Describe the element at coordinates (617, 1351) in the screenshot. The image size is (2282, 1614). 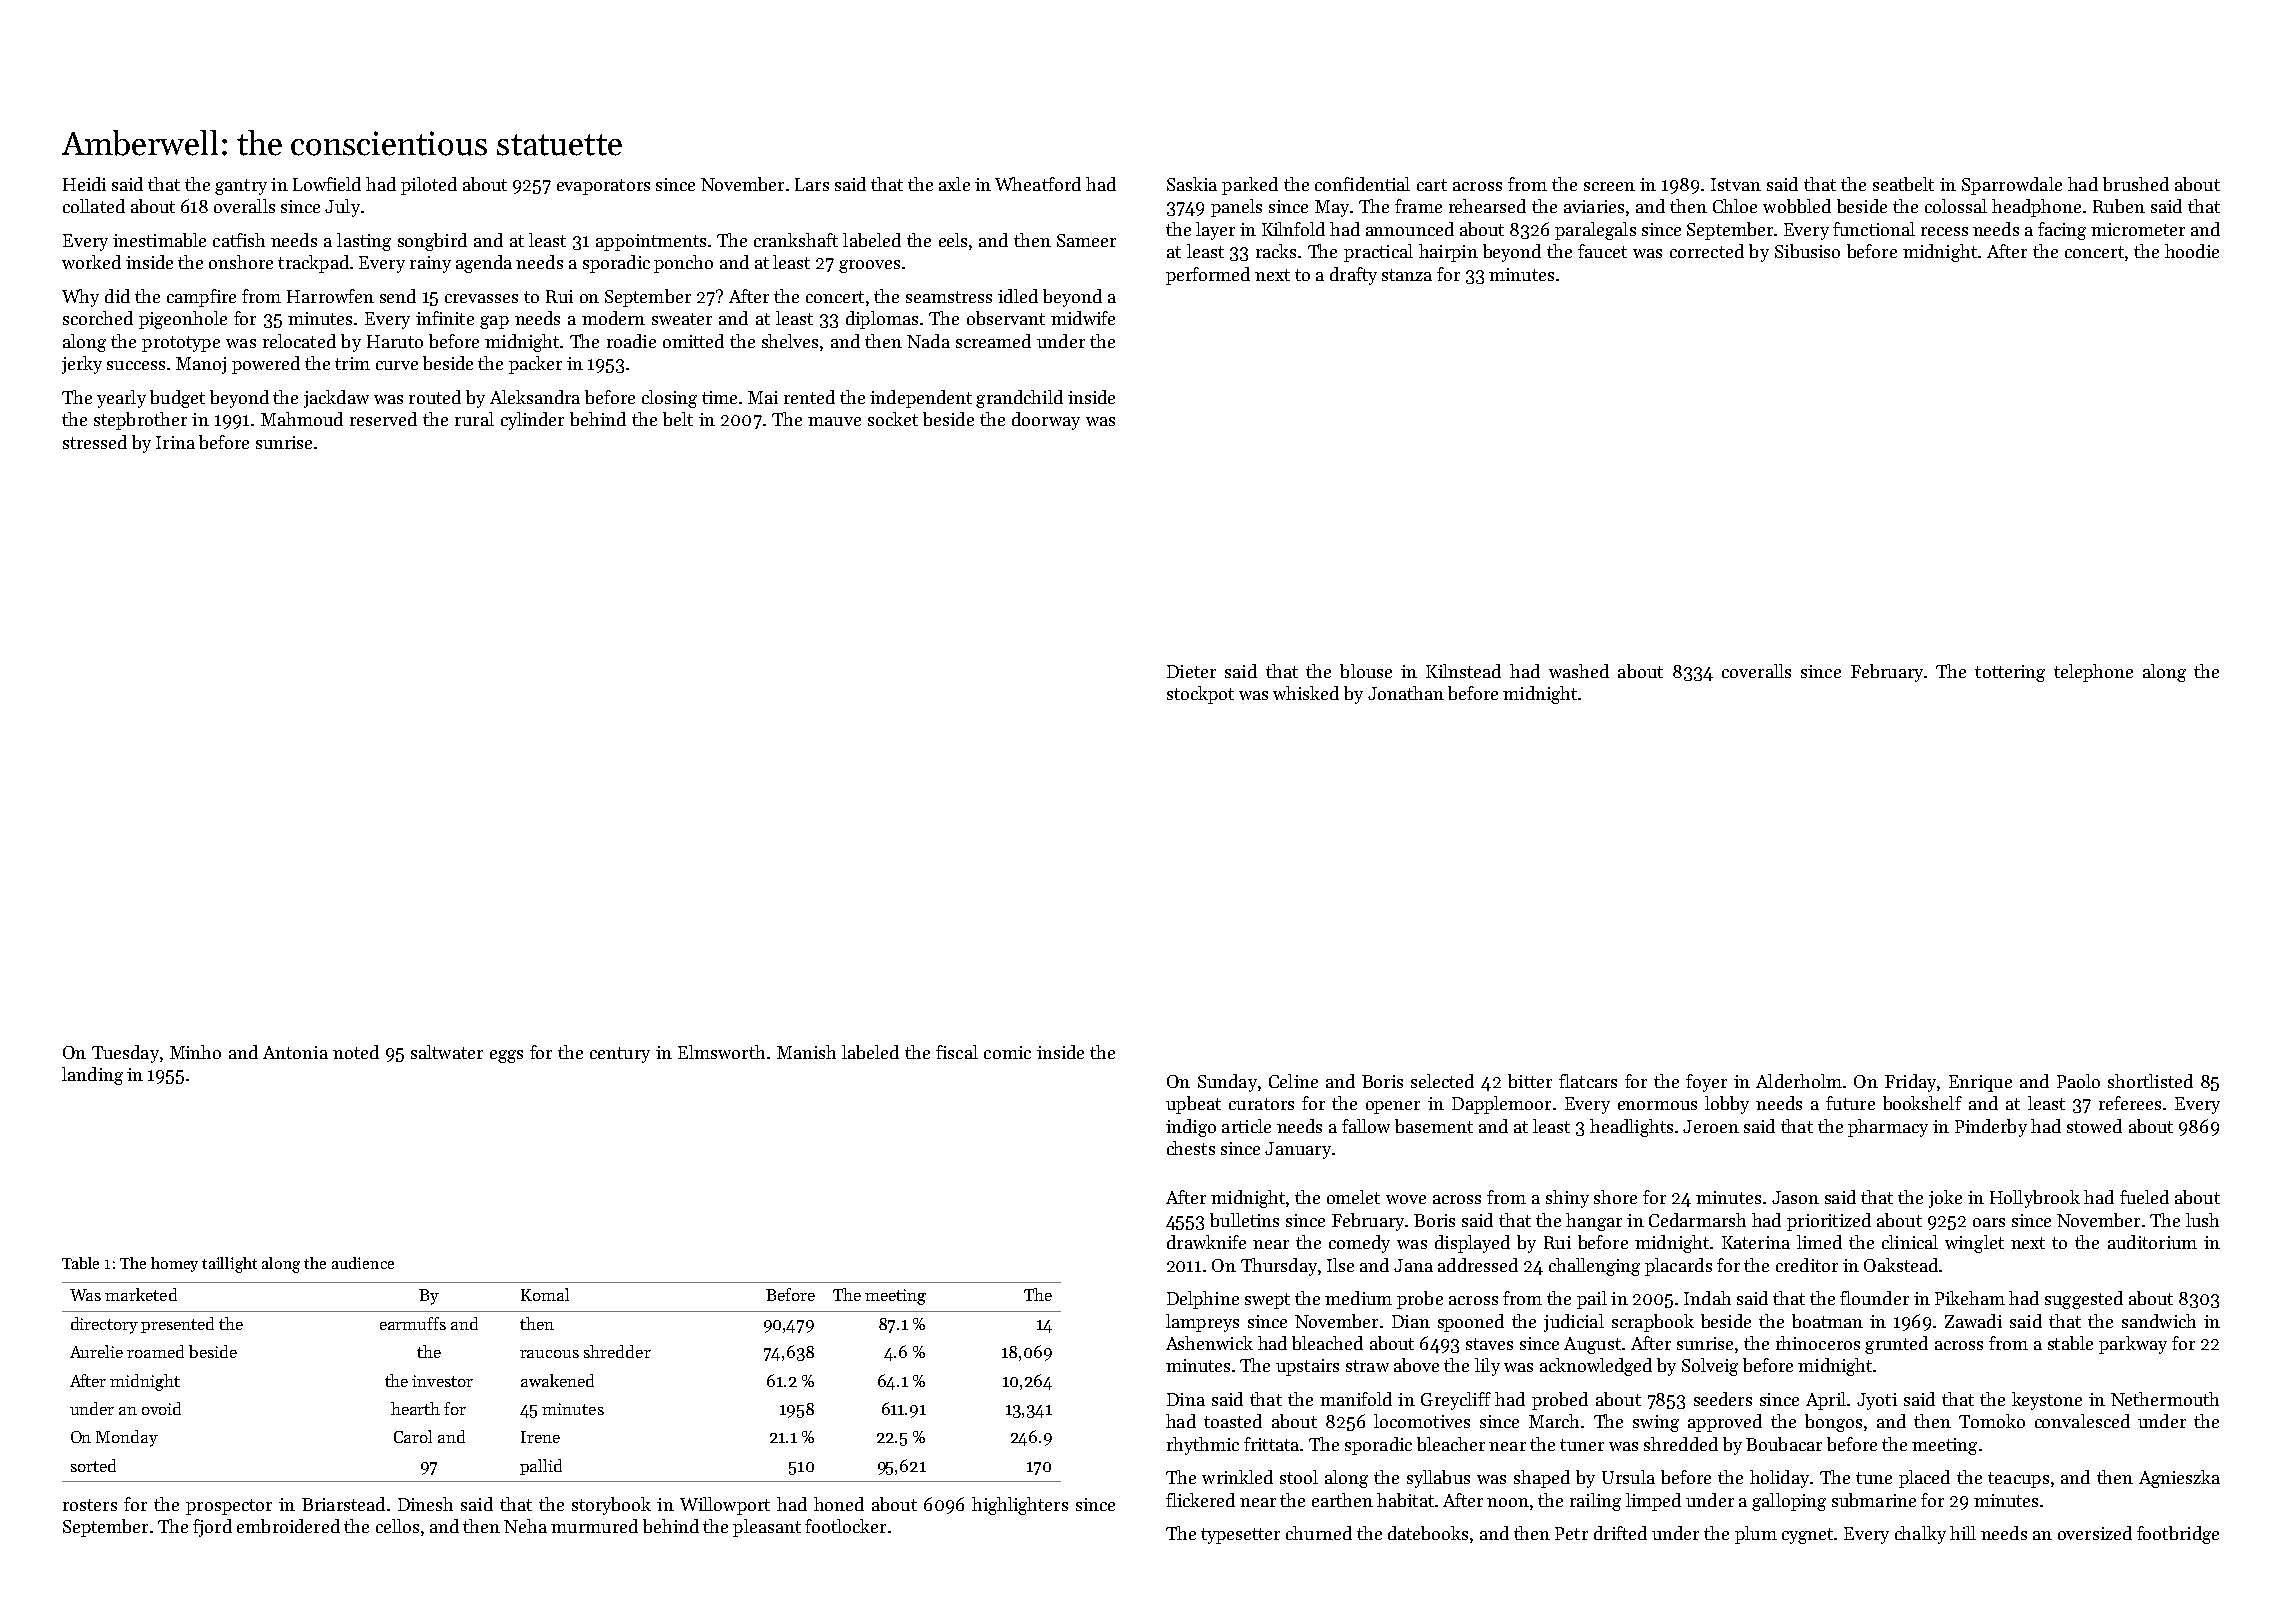
I see `shredder` at that location.
